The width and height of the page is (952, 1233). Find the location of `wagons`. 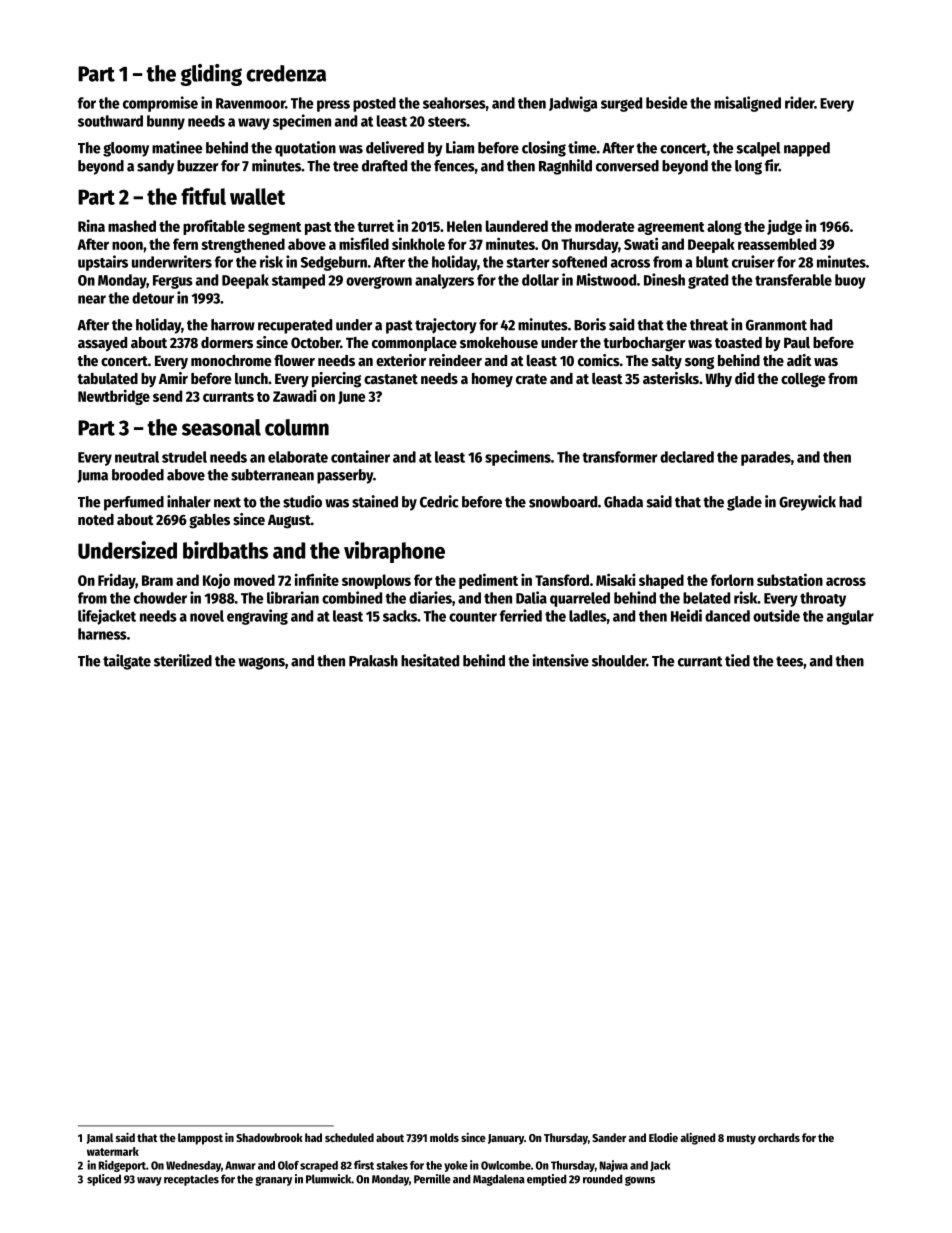

wagons is located at coordinates (261, 663).
